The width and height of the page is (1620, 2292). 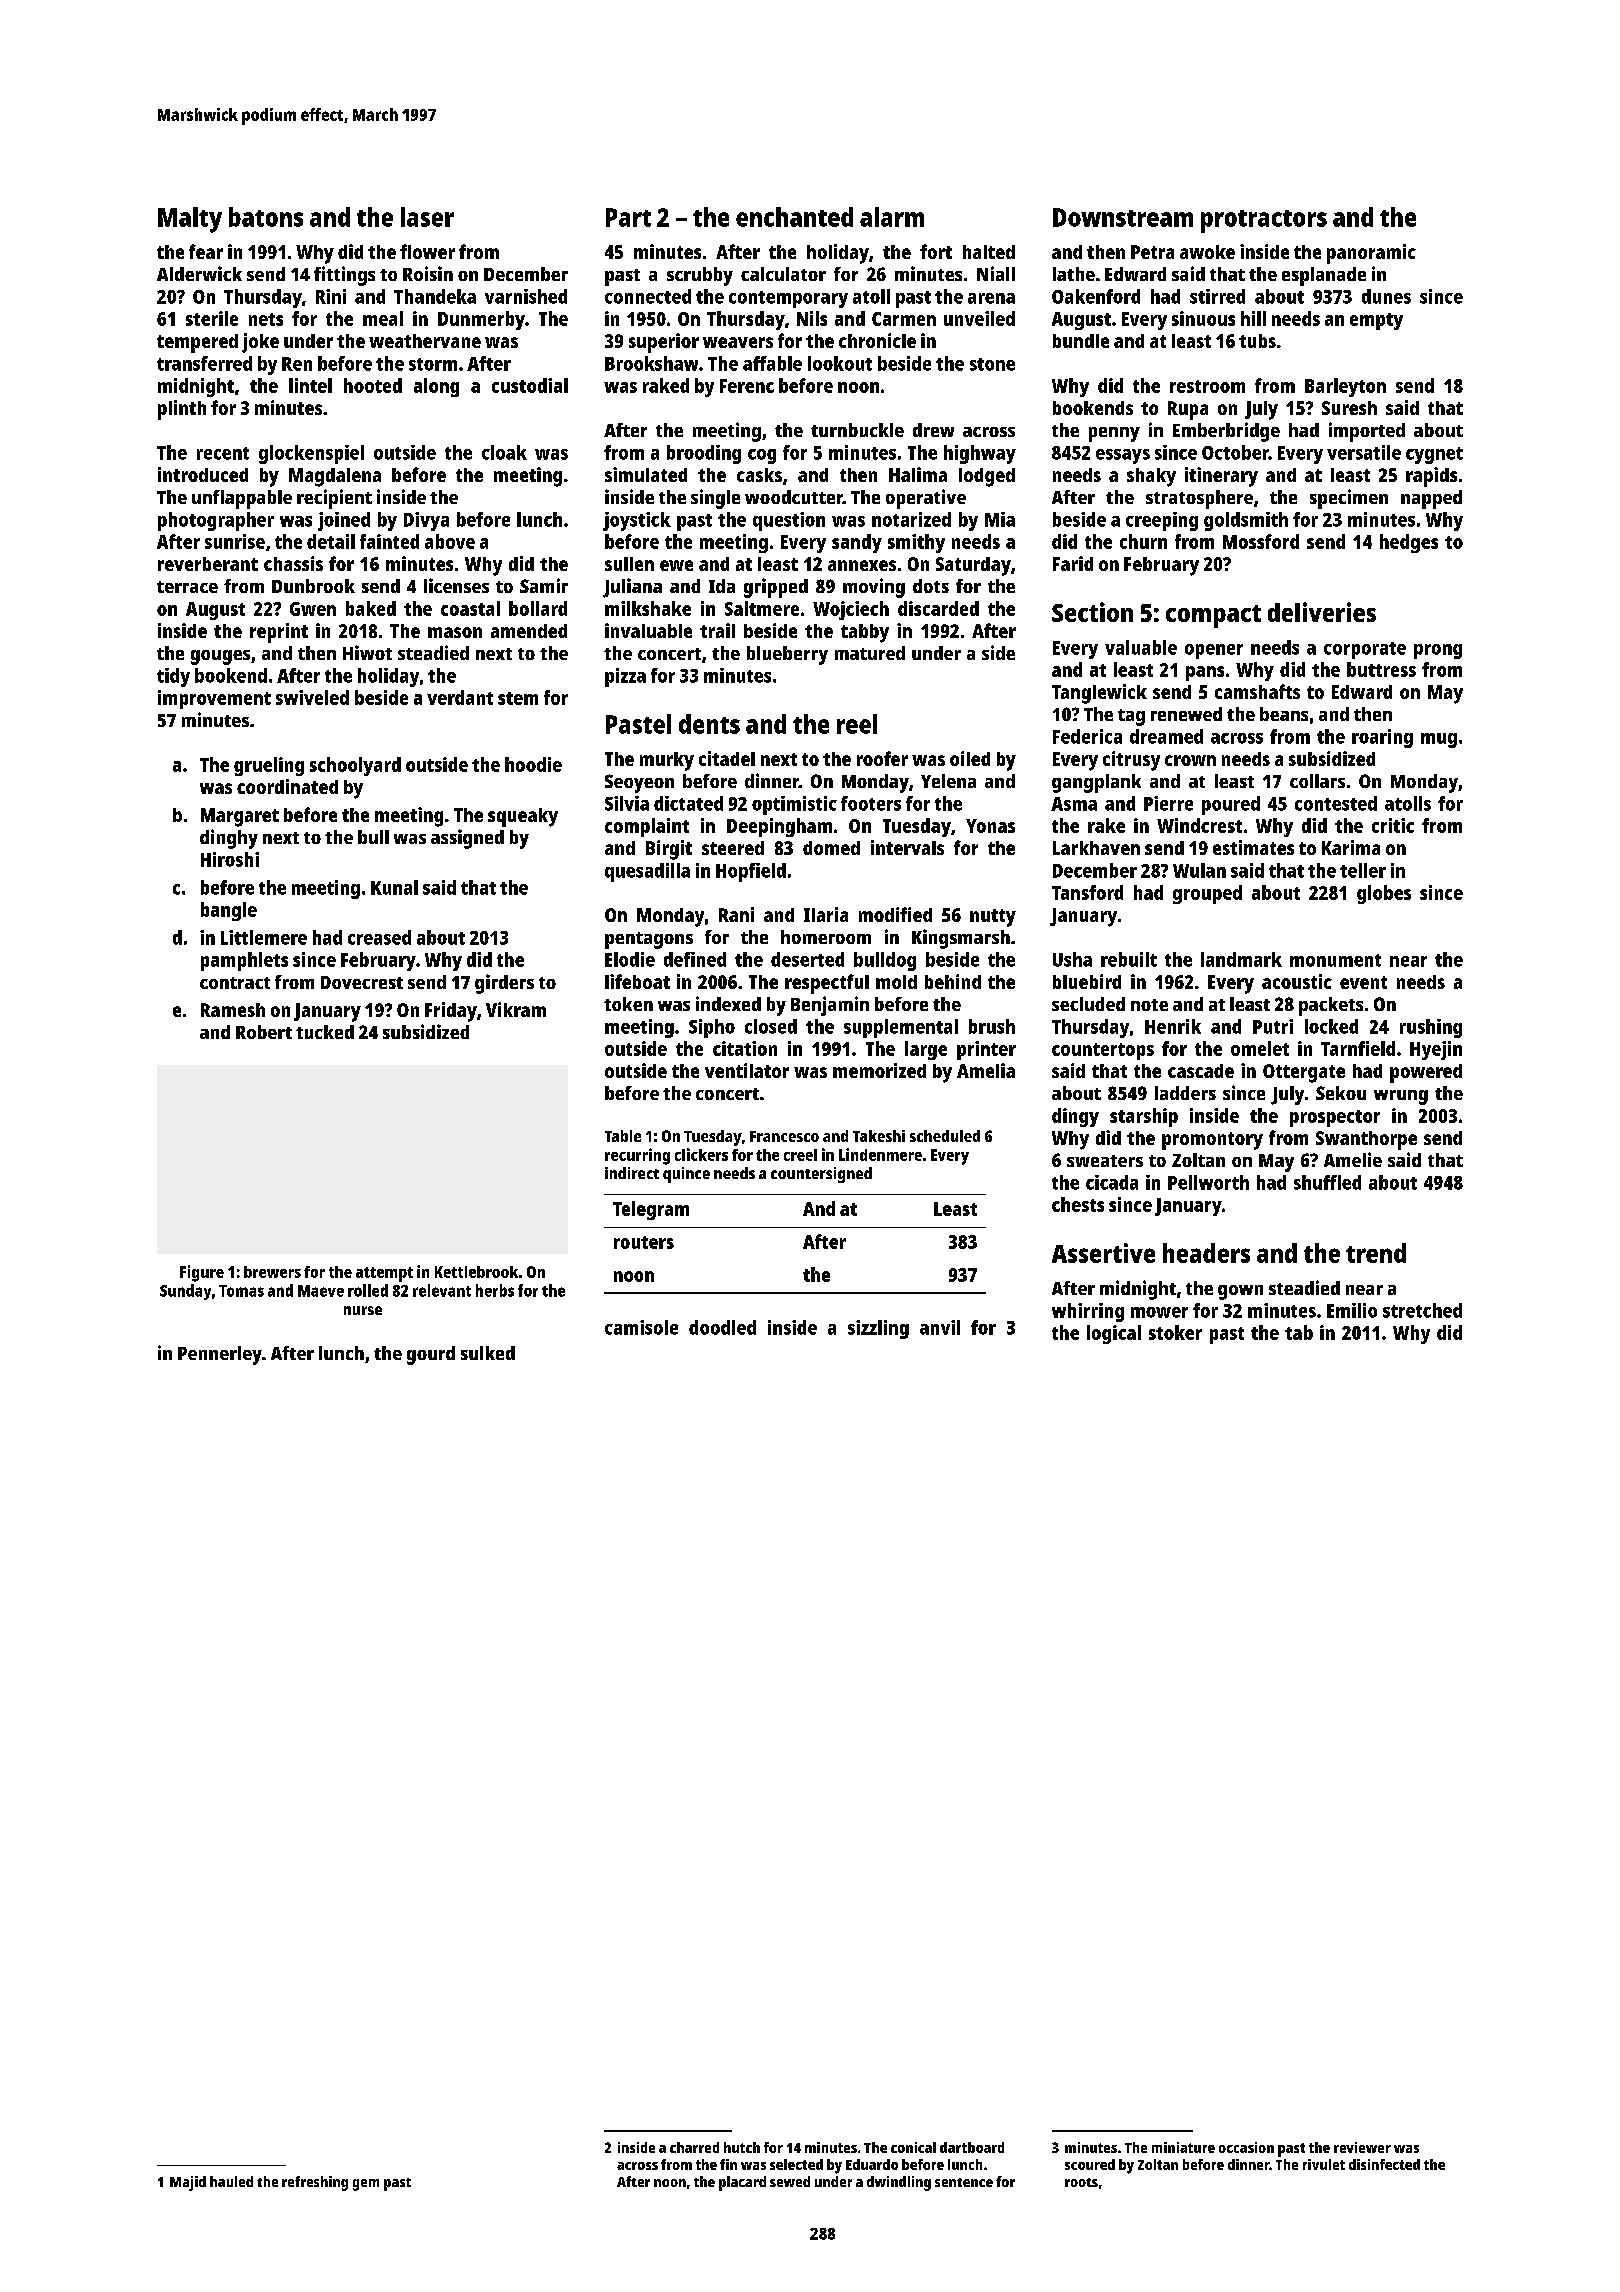 I want to click on stretched, so click(x=1422, y=1310).
